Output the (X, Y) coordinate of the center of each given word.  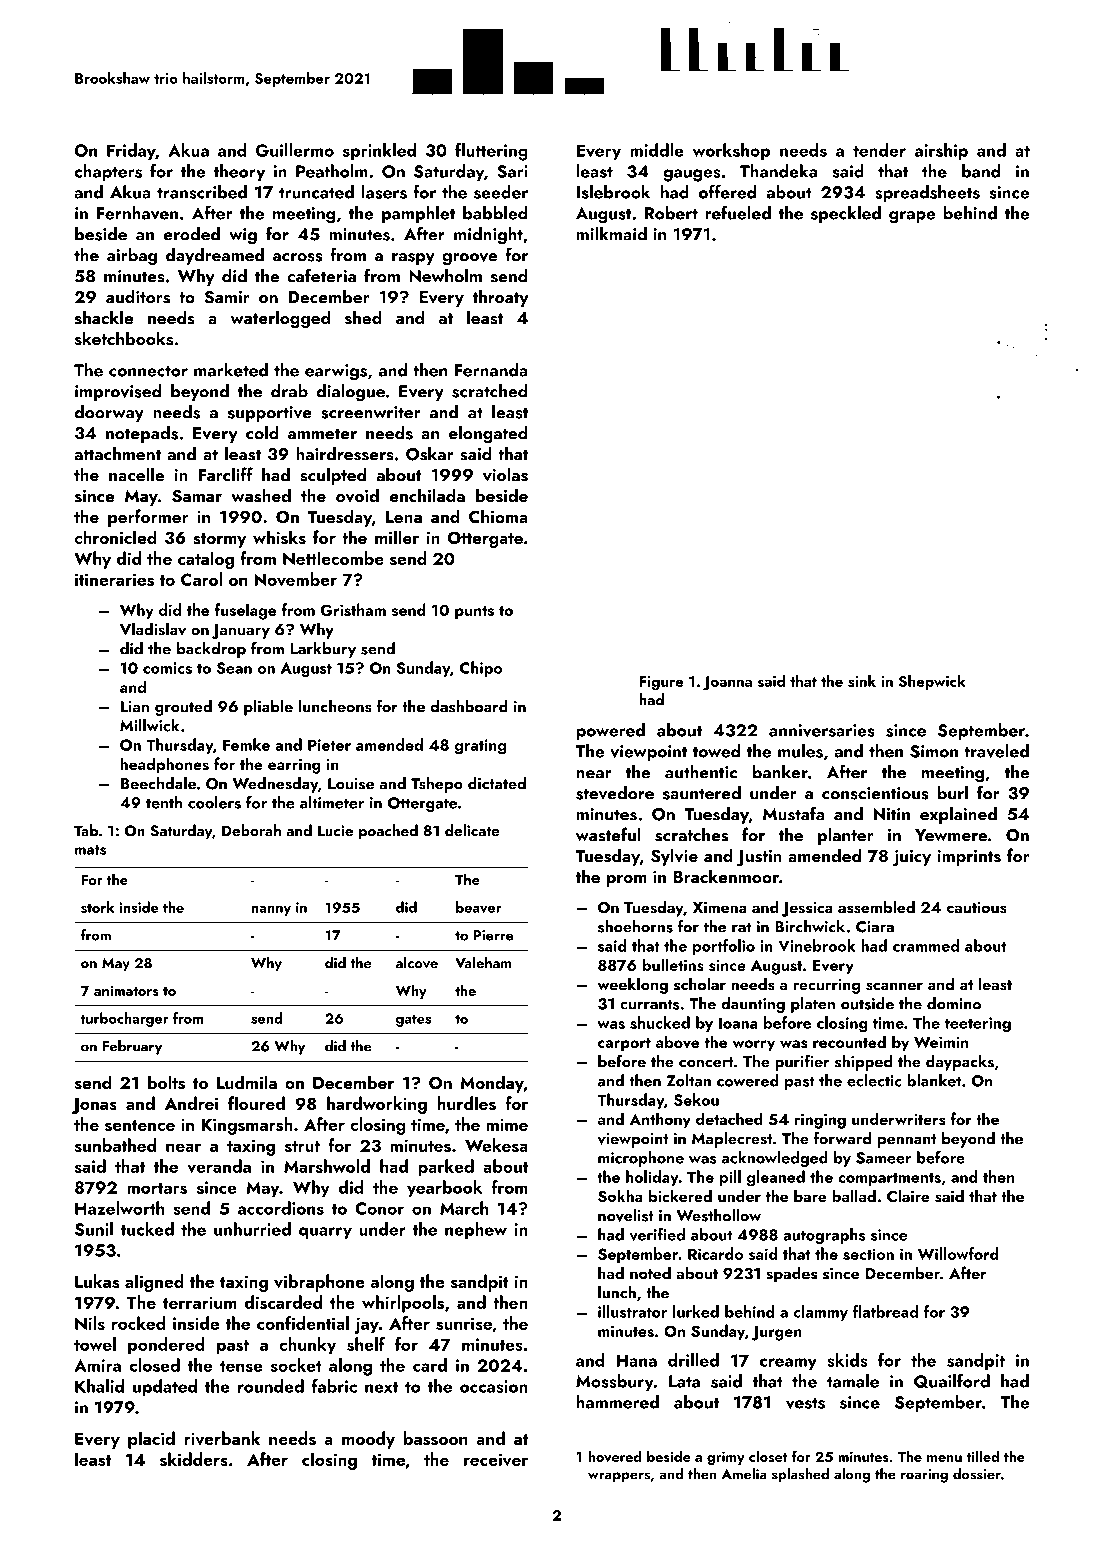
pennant (907, 1141)
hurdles (466, 1103)
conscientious (875, 793)
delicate (472, 830)
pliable (268, 707)
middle (657, 150)
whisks (279, 537)
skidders (194, 1459)
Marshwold (327, 1166)
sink (862, 681)
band (981, 171)
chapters (108, 173)
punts (474, 613)
